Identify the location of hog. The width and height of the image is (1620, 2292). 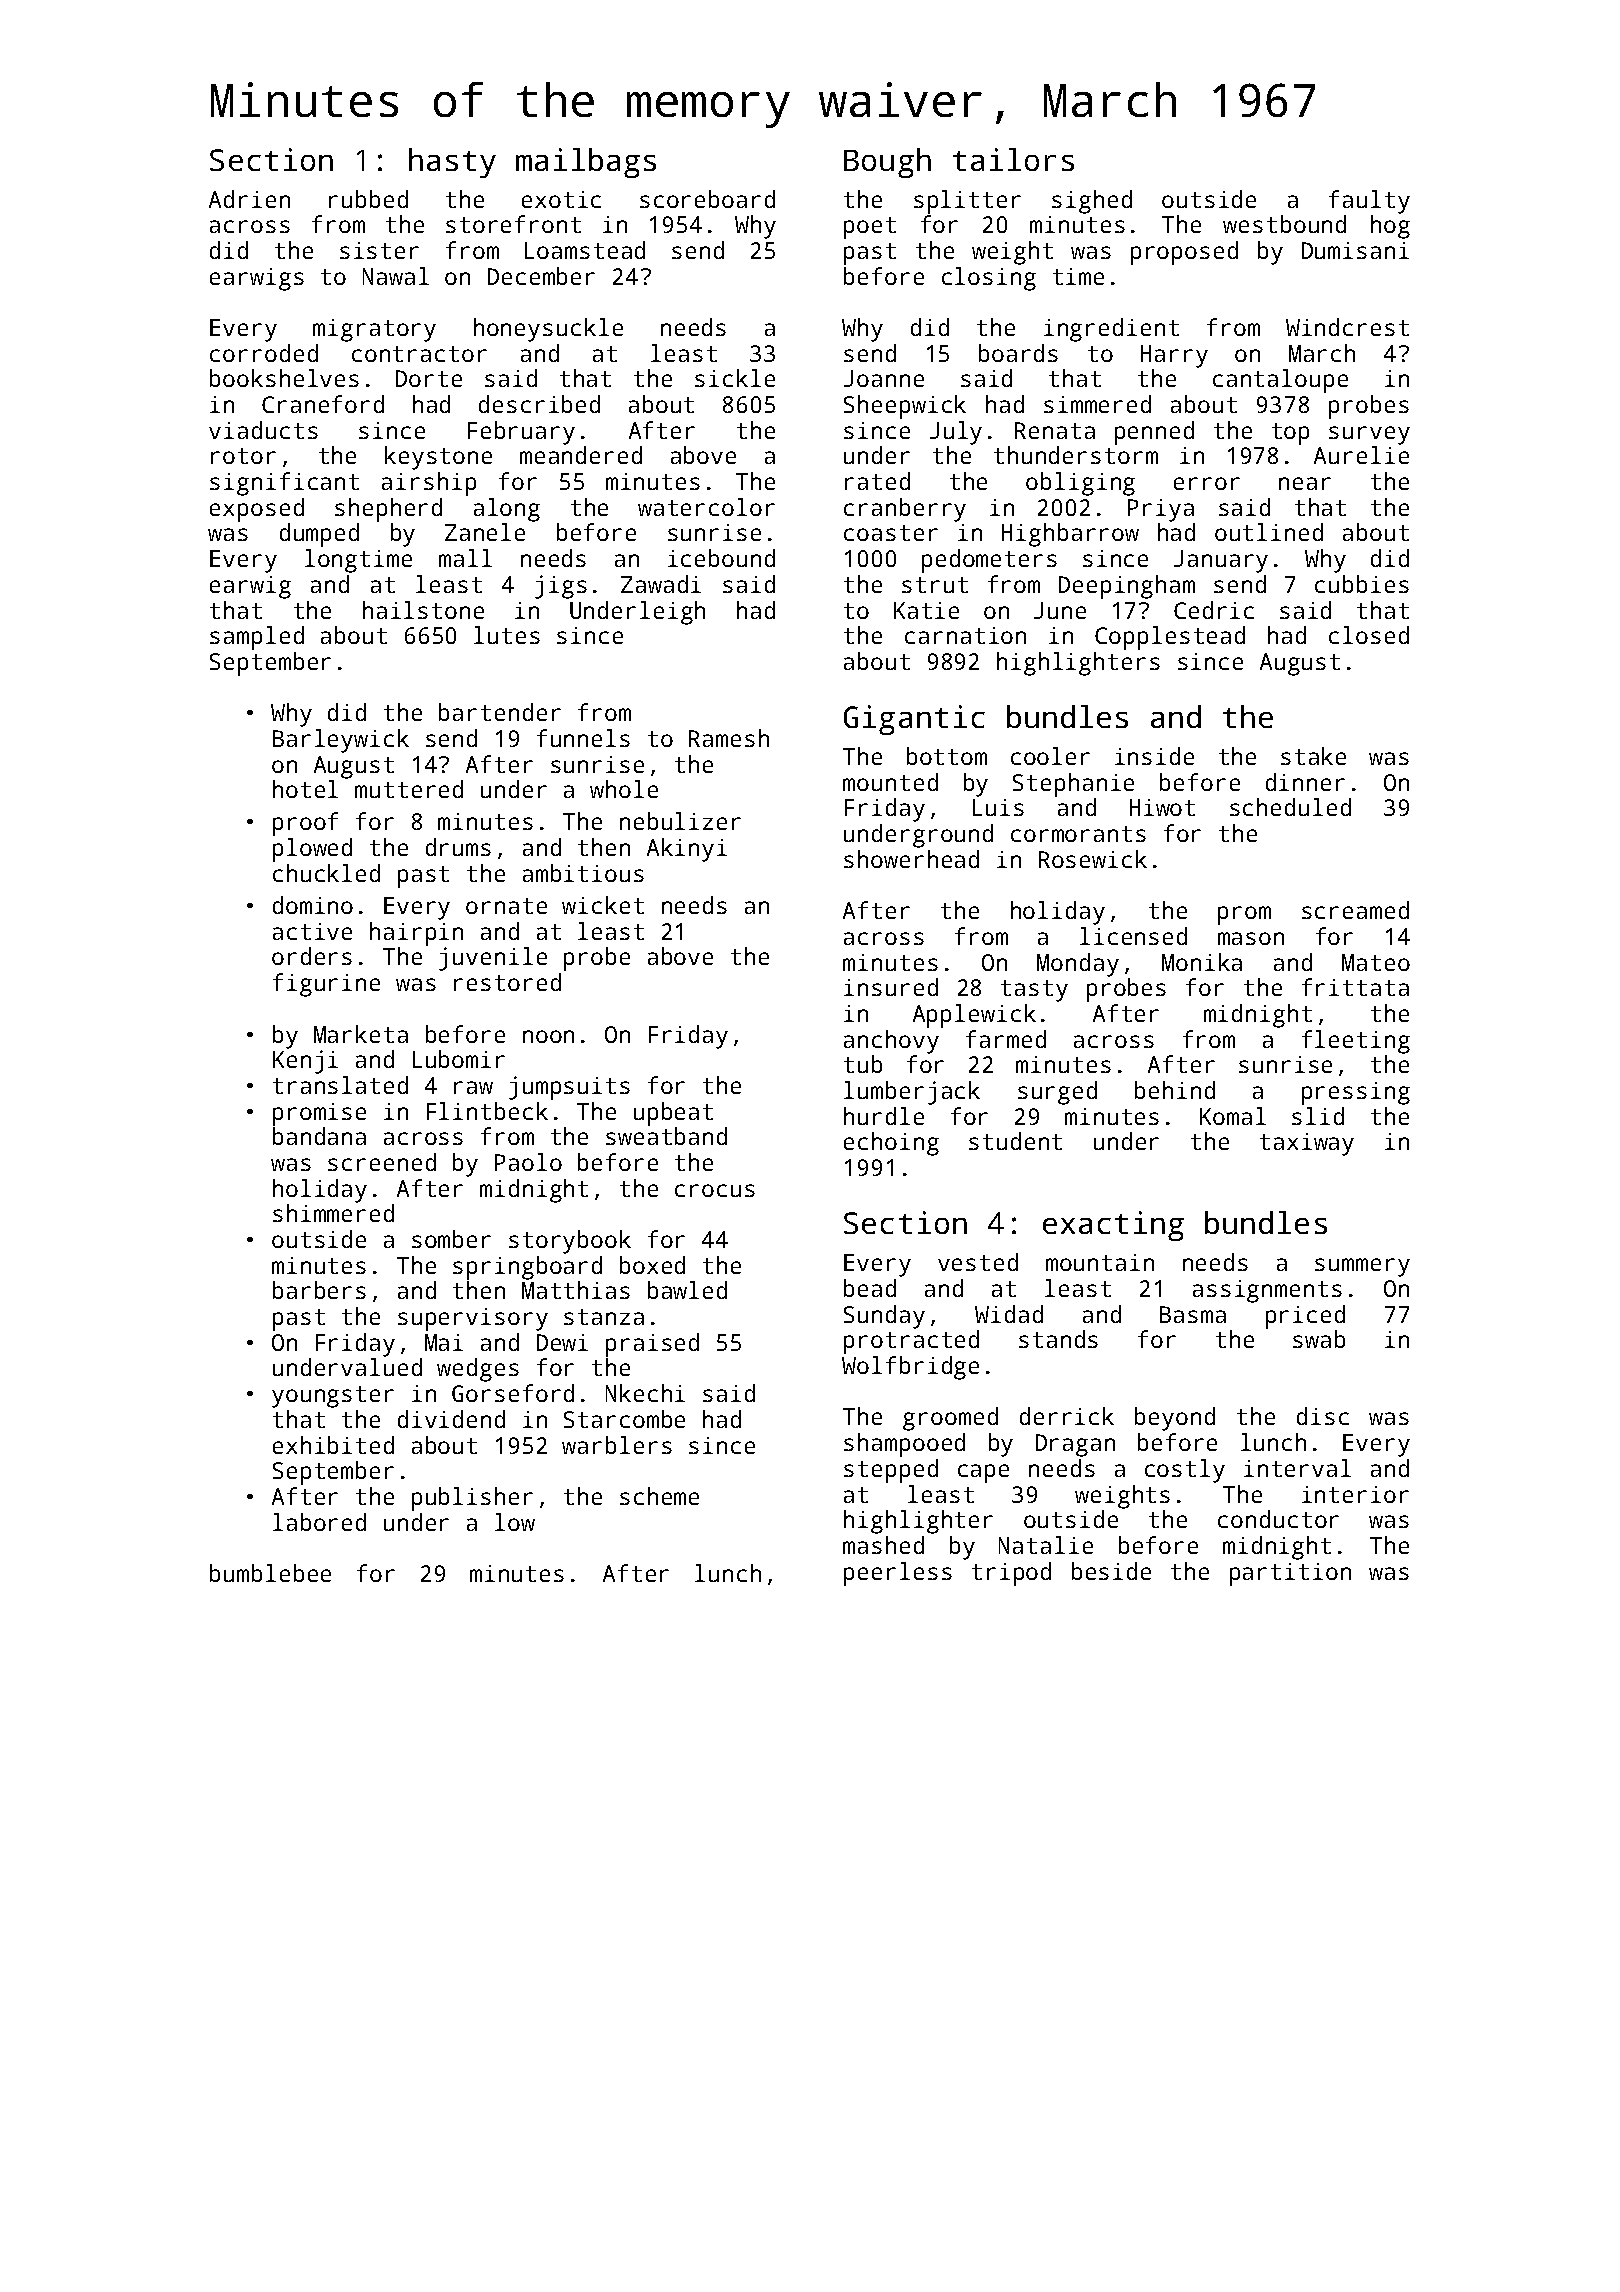
(1390, 227).
